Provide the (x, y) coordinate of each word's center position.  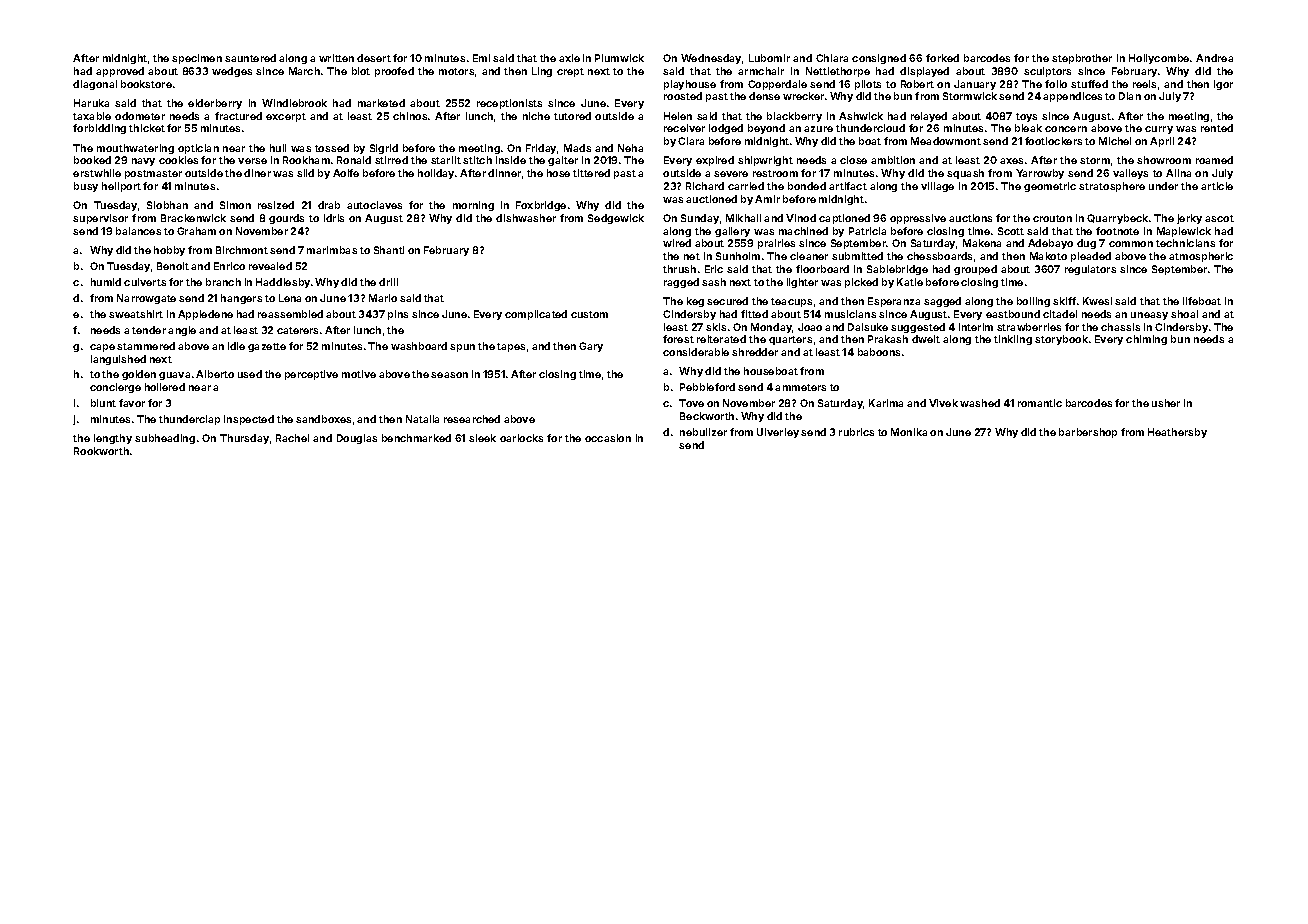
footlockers (1053, 141)
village (937, 187)
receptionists (509, 104)
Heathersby (1177, 433)
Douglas (357, 439)
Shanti (389, 250)
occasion (608, 438)
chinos (410, 116)
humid (106, 282)
